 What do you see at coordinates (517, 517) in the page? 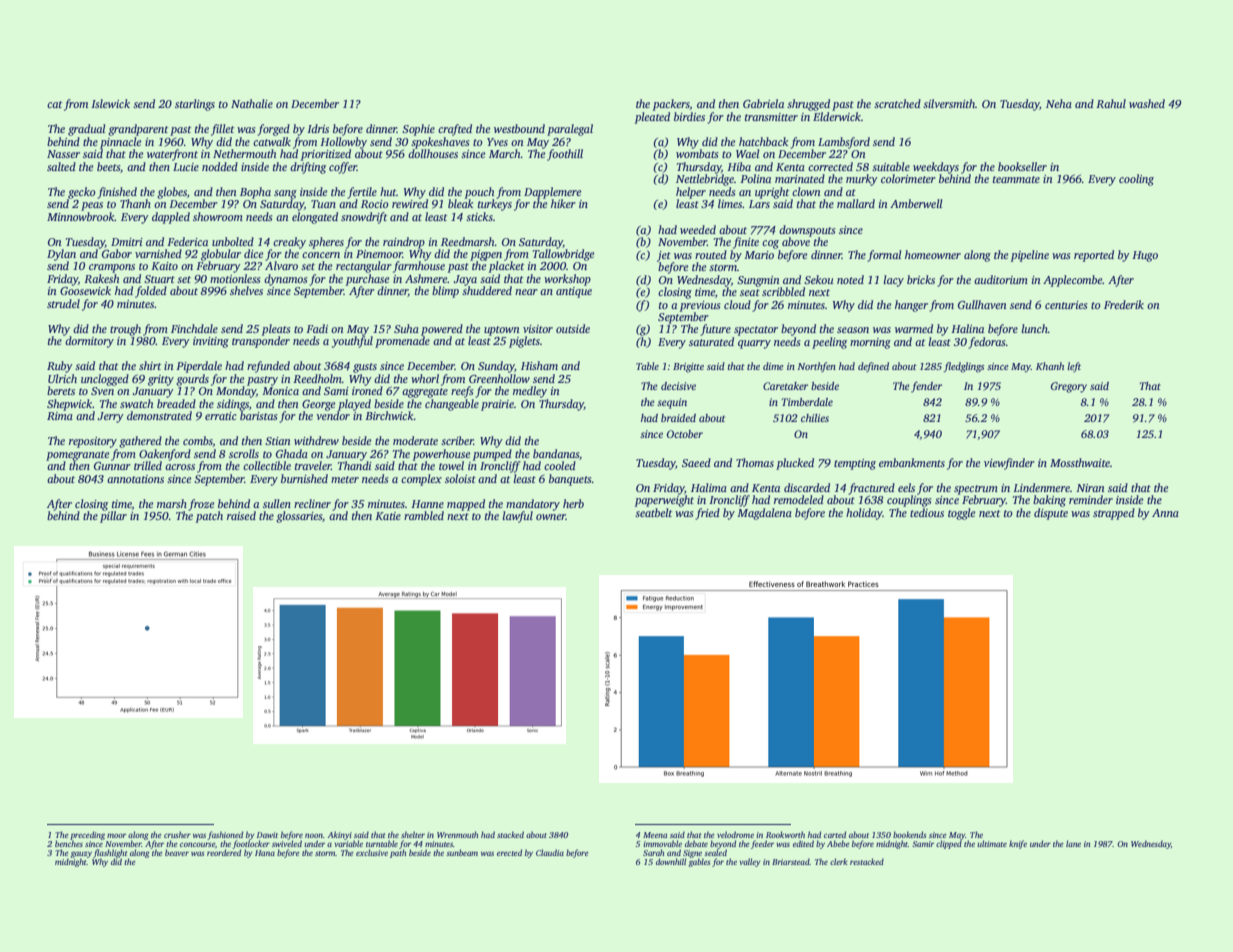
I see `lawful` at bounding box center [517, 517].
